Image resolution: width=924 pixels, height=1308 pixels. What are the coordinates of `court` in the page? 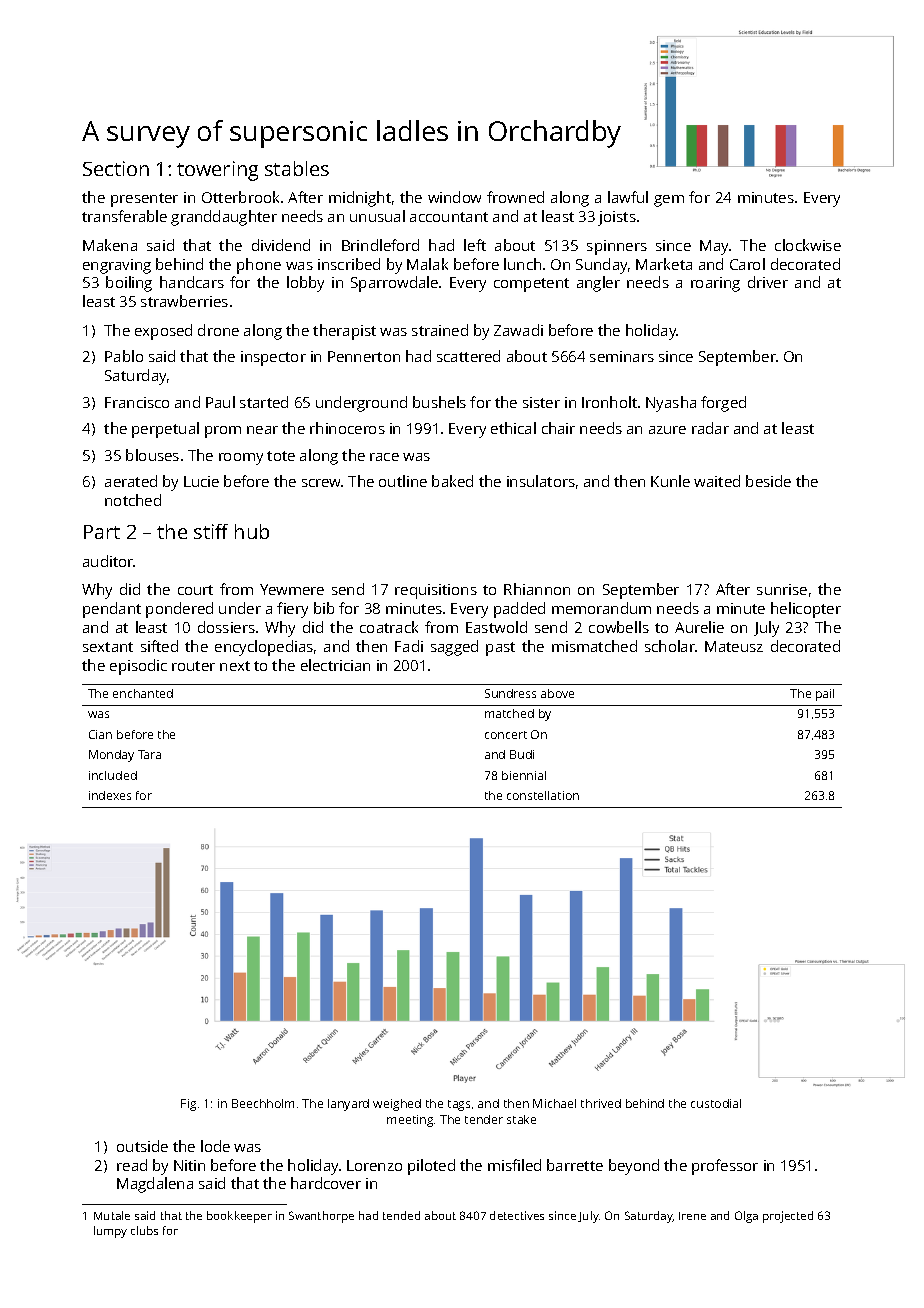 It's located at (195, 590).
